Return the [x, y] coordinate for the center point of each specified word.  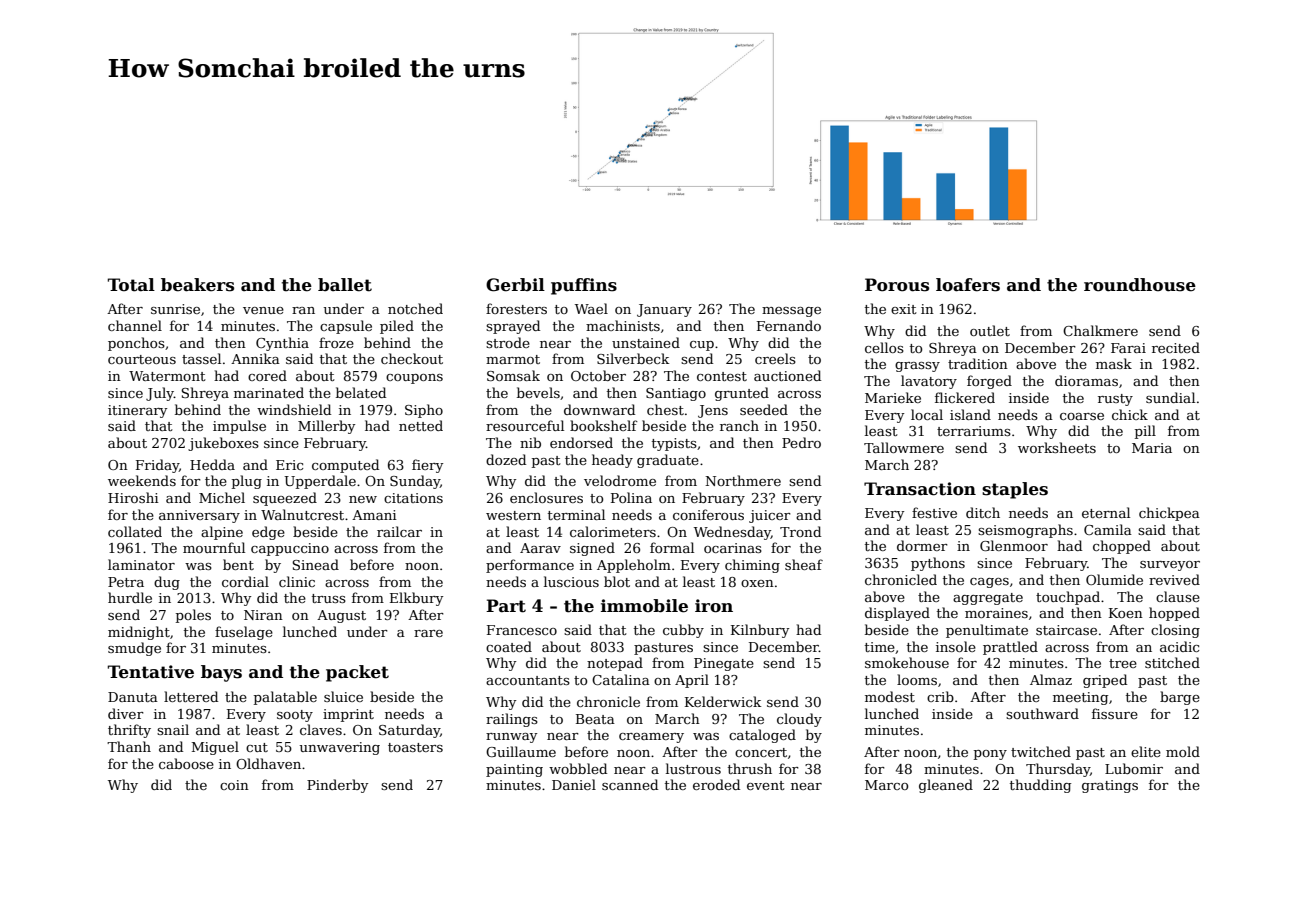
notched [415, 308]
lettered [191, 696]
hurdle [130, 597]
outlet [990, 330]
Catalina [621, 679]
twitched [1041, 751]
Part [506, 606]
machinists [623, 325]
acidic [1179, 646]
